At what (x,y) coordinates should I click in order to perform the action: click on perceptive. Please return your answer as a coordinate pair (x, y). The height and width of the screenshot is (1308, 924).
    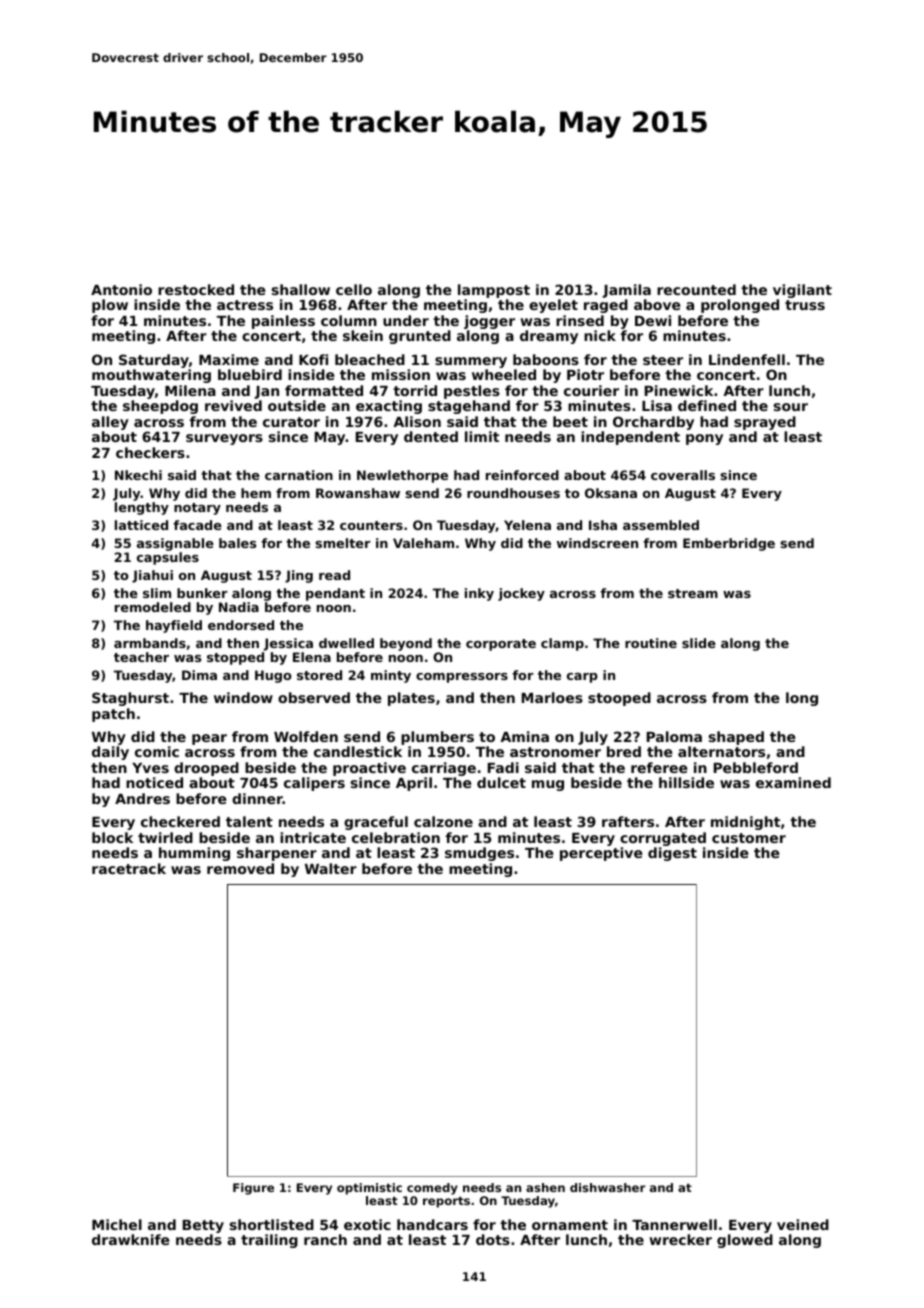
    Looking at the image, I should click on (601, 854).
